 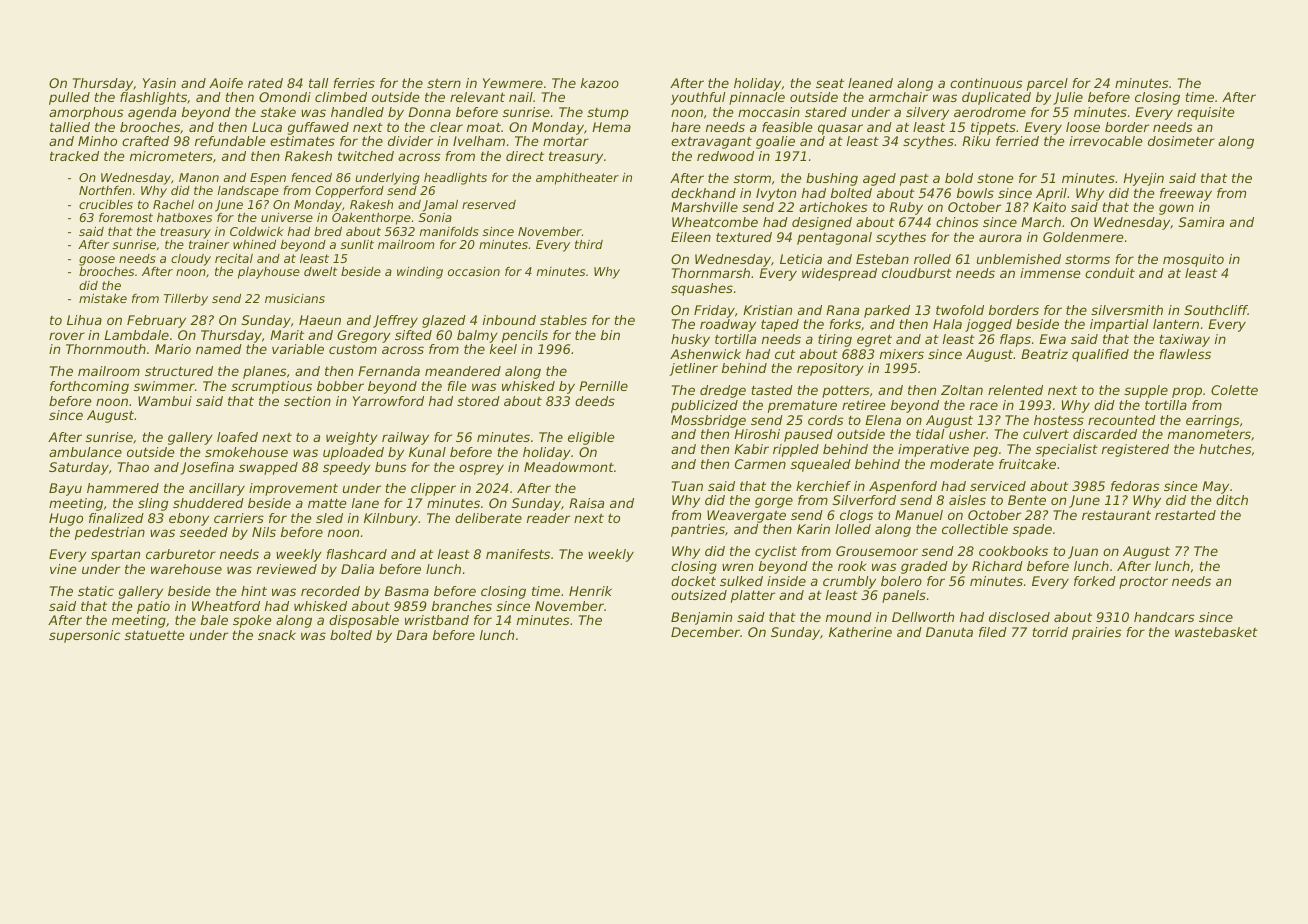 I want to click on dwelt, so click(x=320, y=271).
